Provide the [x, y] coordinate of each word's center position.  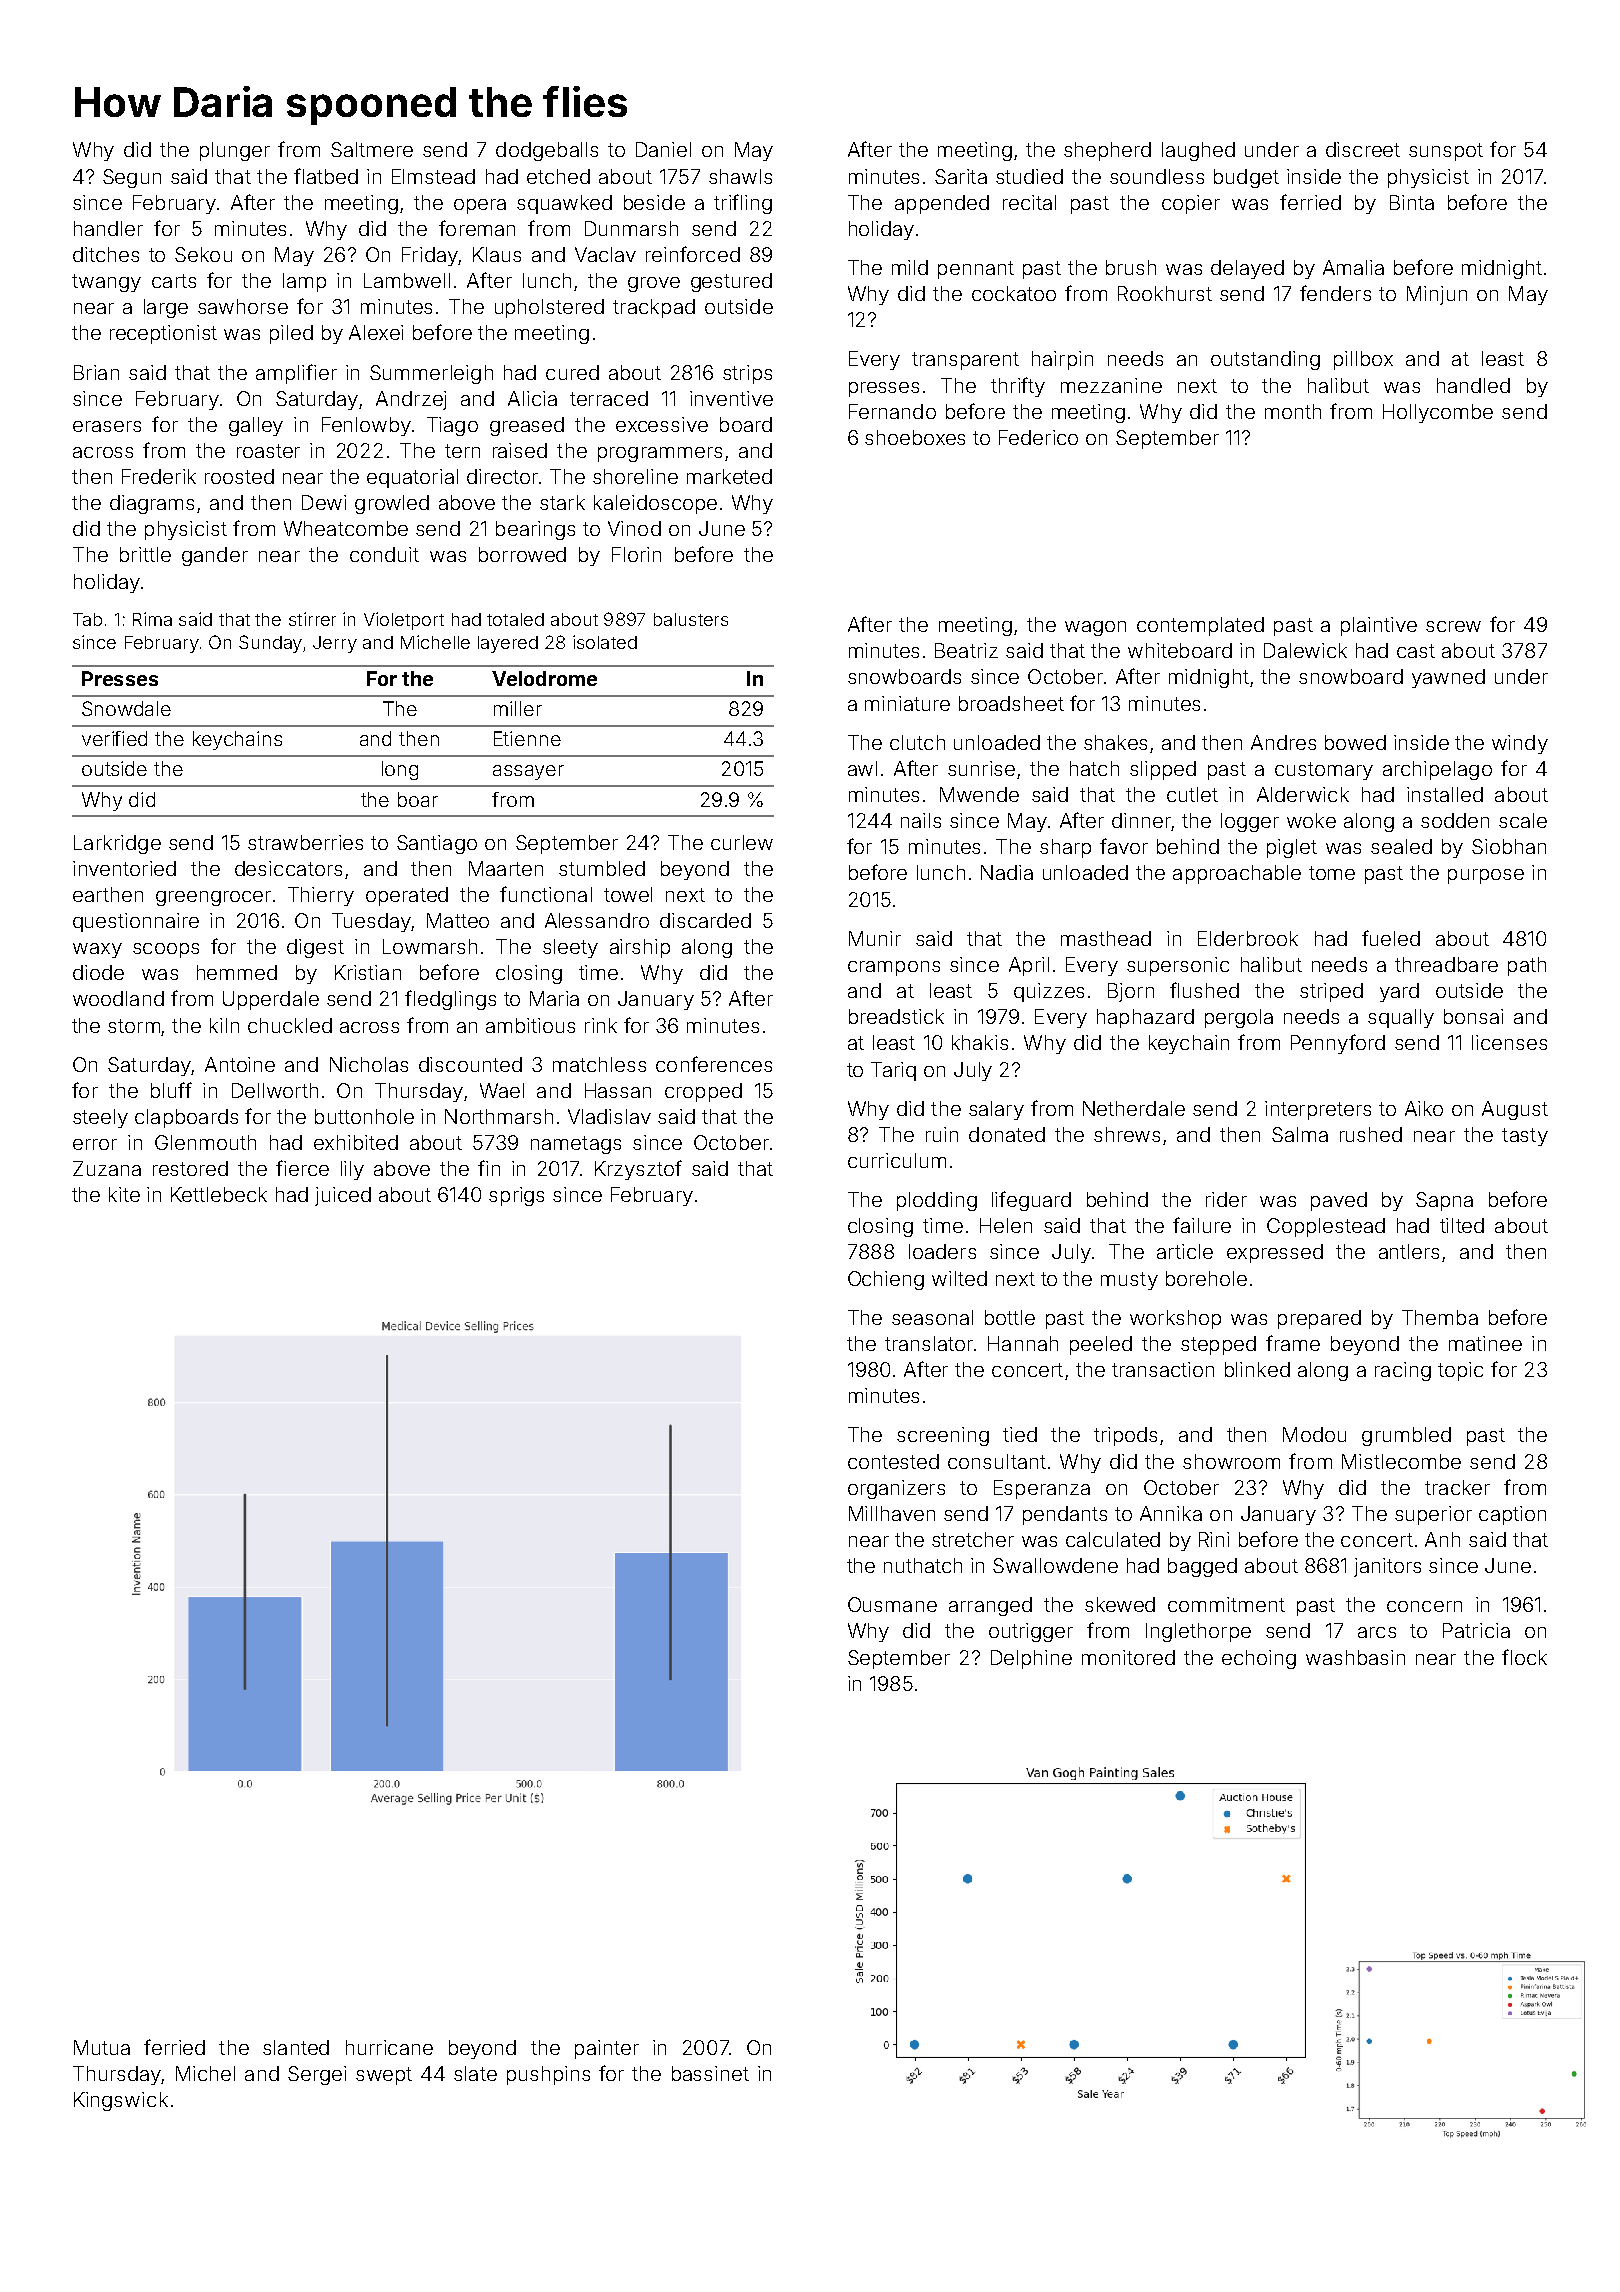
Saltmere [372, 149]
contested [893, 1461]
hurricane [389, 2047]
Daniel [663, 149]
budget [1246, 178]
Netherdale [1134, 1108]
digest [315, 948]
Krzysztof [638, 1170]
